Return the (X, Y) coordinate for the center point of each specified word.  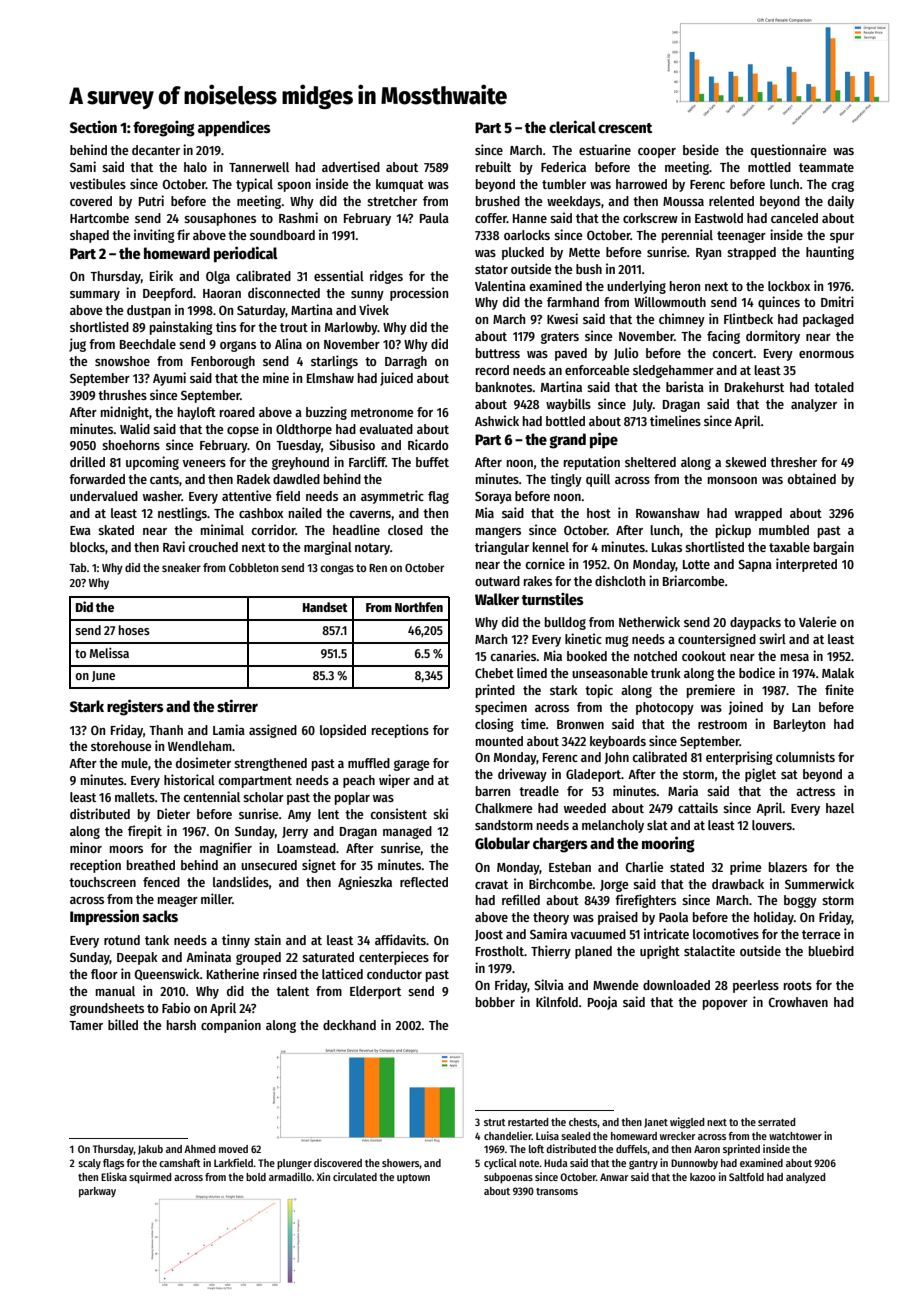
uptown (413, 1179)
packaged (828, 320)
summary (95, 296)
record (492, 370)
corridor (273, 529)
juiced (396, 379)
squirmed (150, 1178)
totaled (834, 387)
